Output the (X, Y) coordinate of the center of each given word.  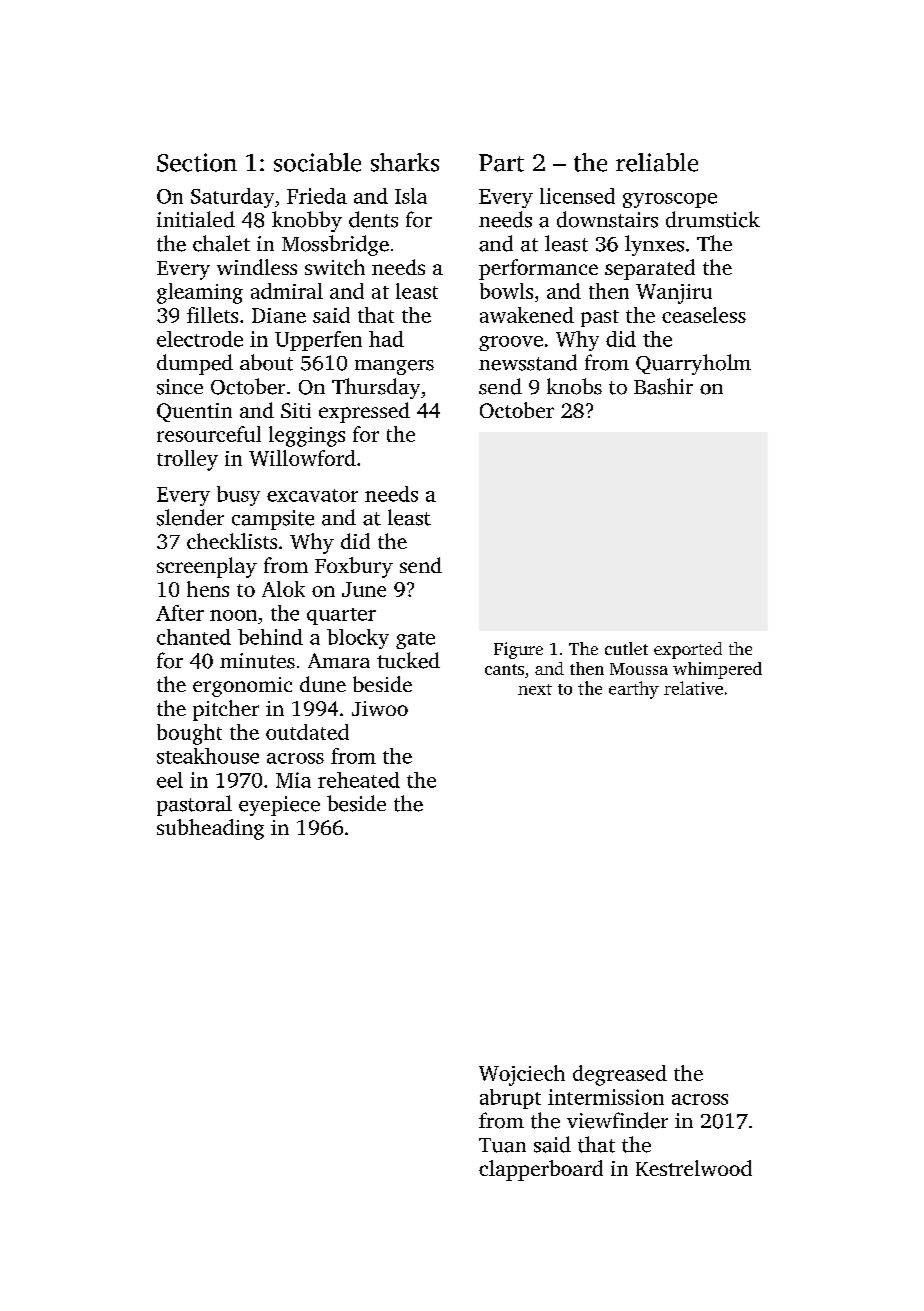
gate (415, 640)
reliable (657, 162)
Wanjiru (674, 294)
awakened (527, 315)
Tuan (502, 1145)
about (266, 362)
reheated (359, 780)
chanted (194, 637)
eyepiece (279, 806)
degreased (620, 1075)
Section (197, 162)
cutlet (626, 648)
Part (501, 163)
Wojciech (522, 1075)
